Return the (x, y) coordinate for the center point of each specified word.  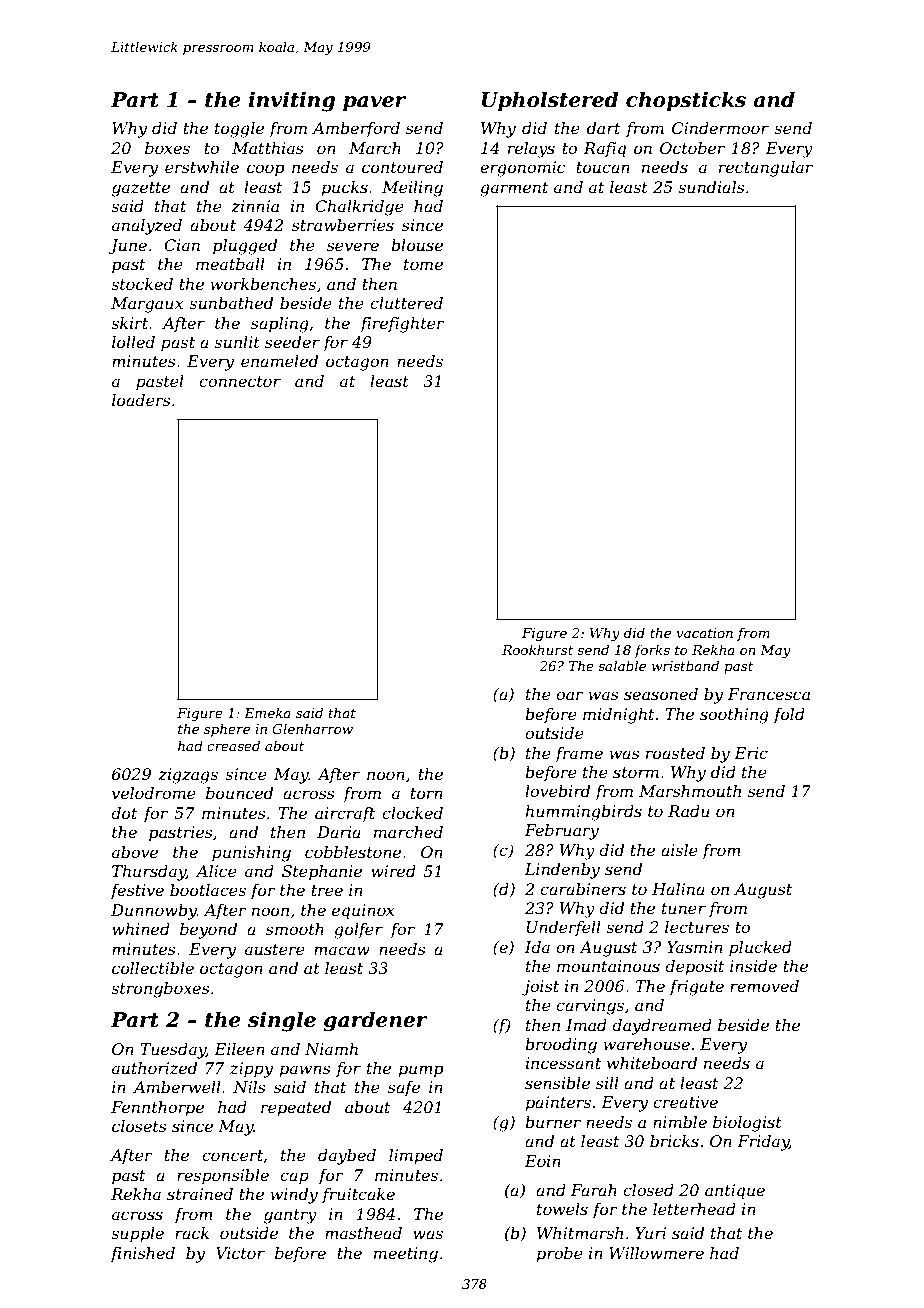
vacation (704, 633)
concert (232, 1155)
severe (353, 246)
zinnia (255, 206)
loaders (141, 400)
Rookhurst (537, 649)
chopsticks (686, 101)
